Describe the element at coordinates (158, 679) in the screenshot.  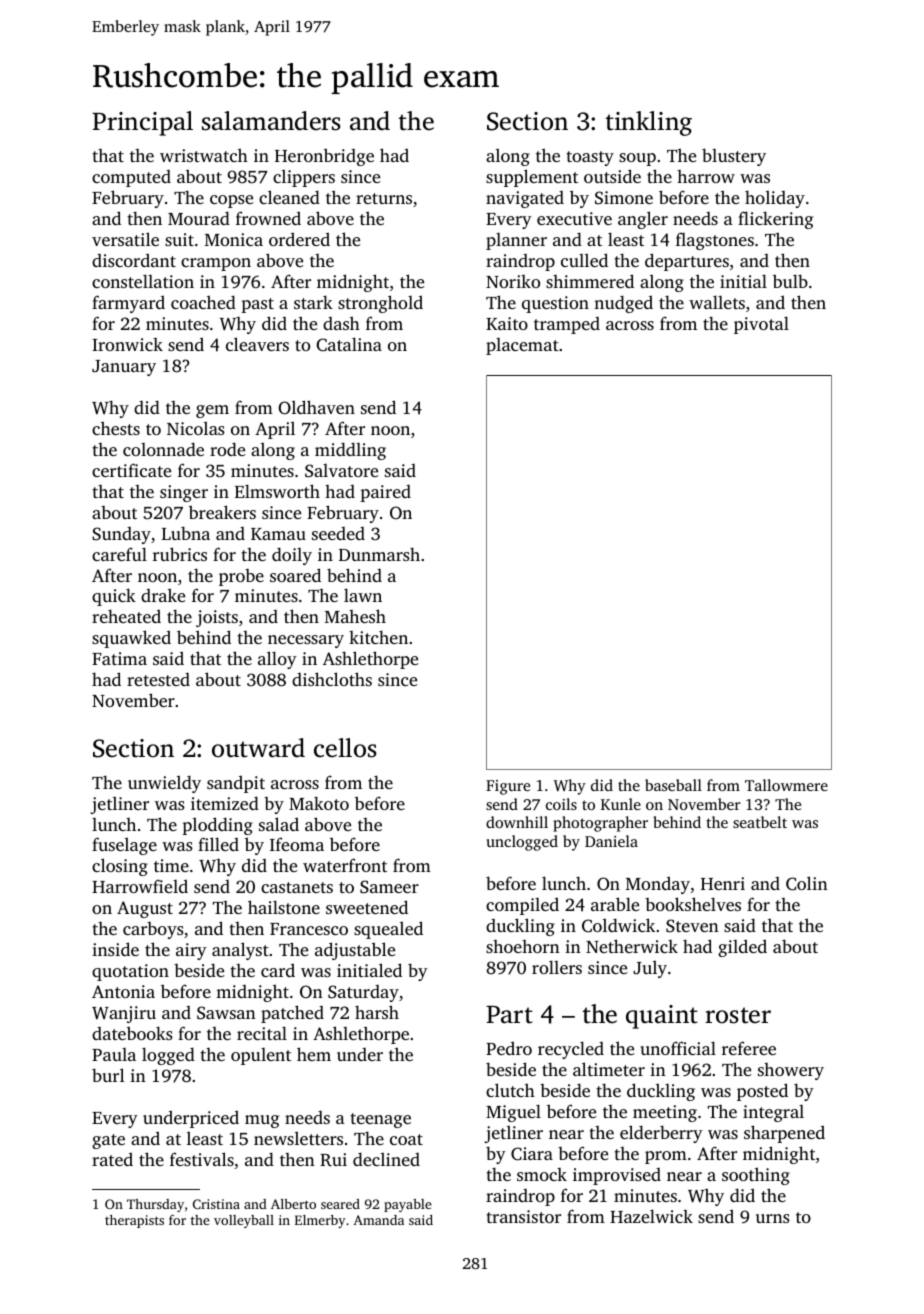
I see `retested` at that location.
